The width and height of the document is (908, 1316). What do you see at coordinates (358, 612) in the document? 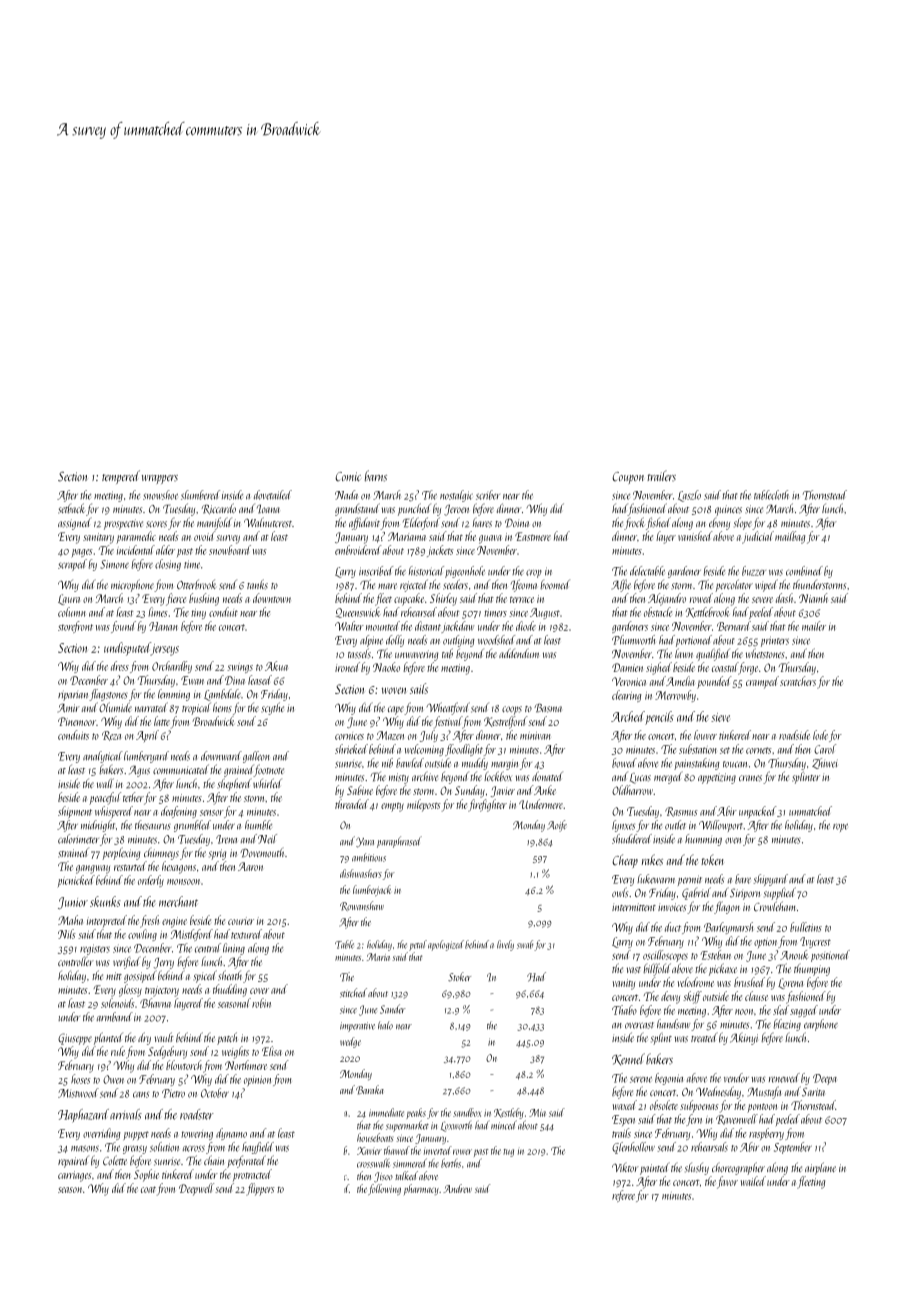
I see `Queenswick` at bounding box center [358, 612].
